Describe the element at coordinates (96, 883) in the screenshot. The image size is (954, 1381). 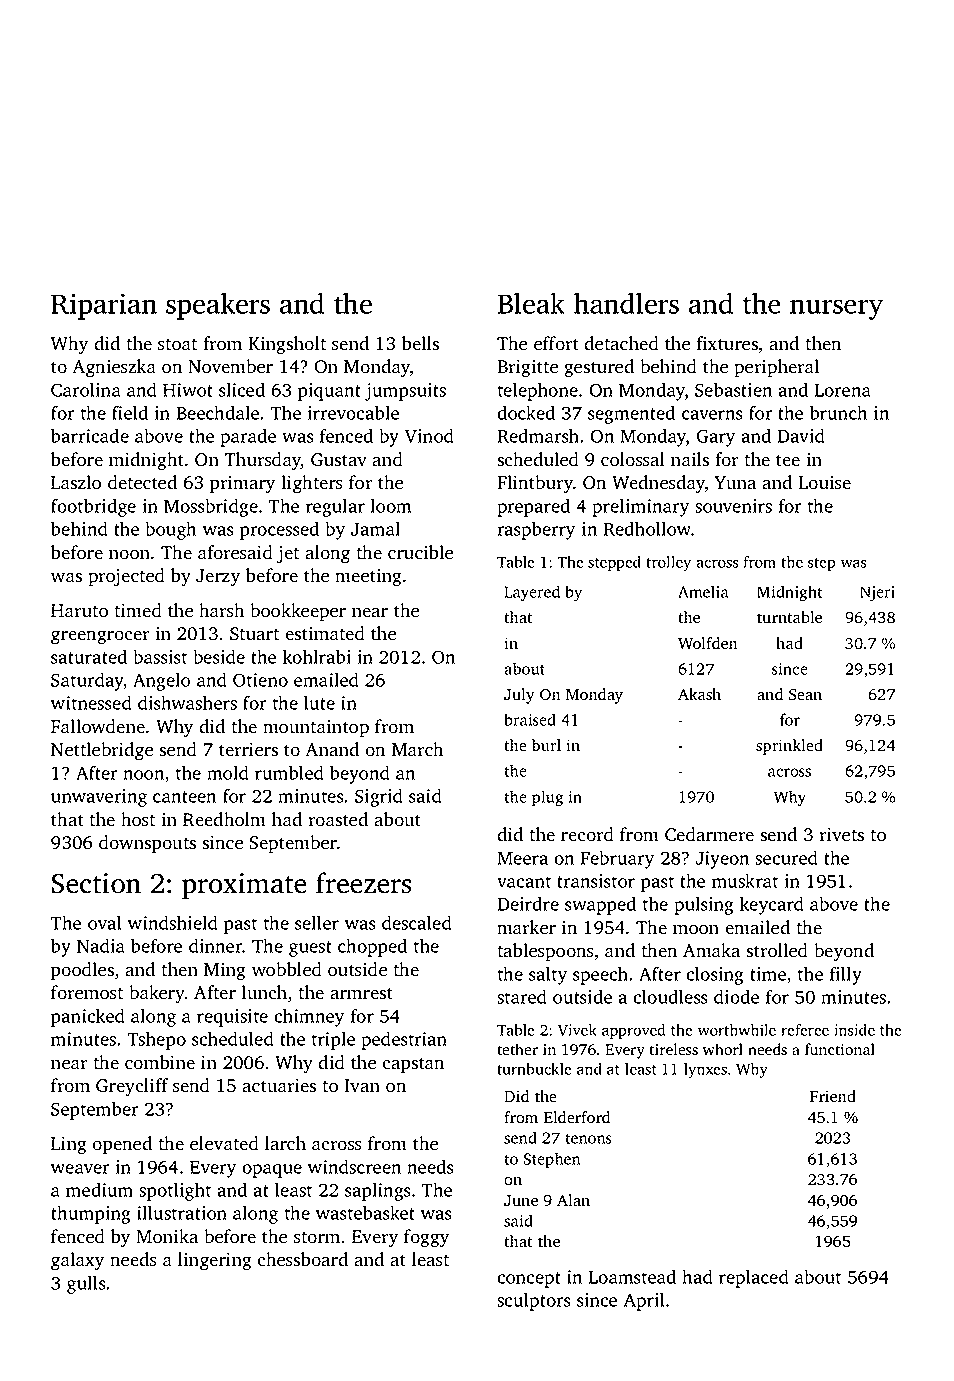
I see `Section` at that location.
